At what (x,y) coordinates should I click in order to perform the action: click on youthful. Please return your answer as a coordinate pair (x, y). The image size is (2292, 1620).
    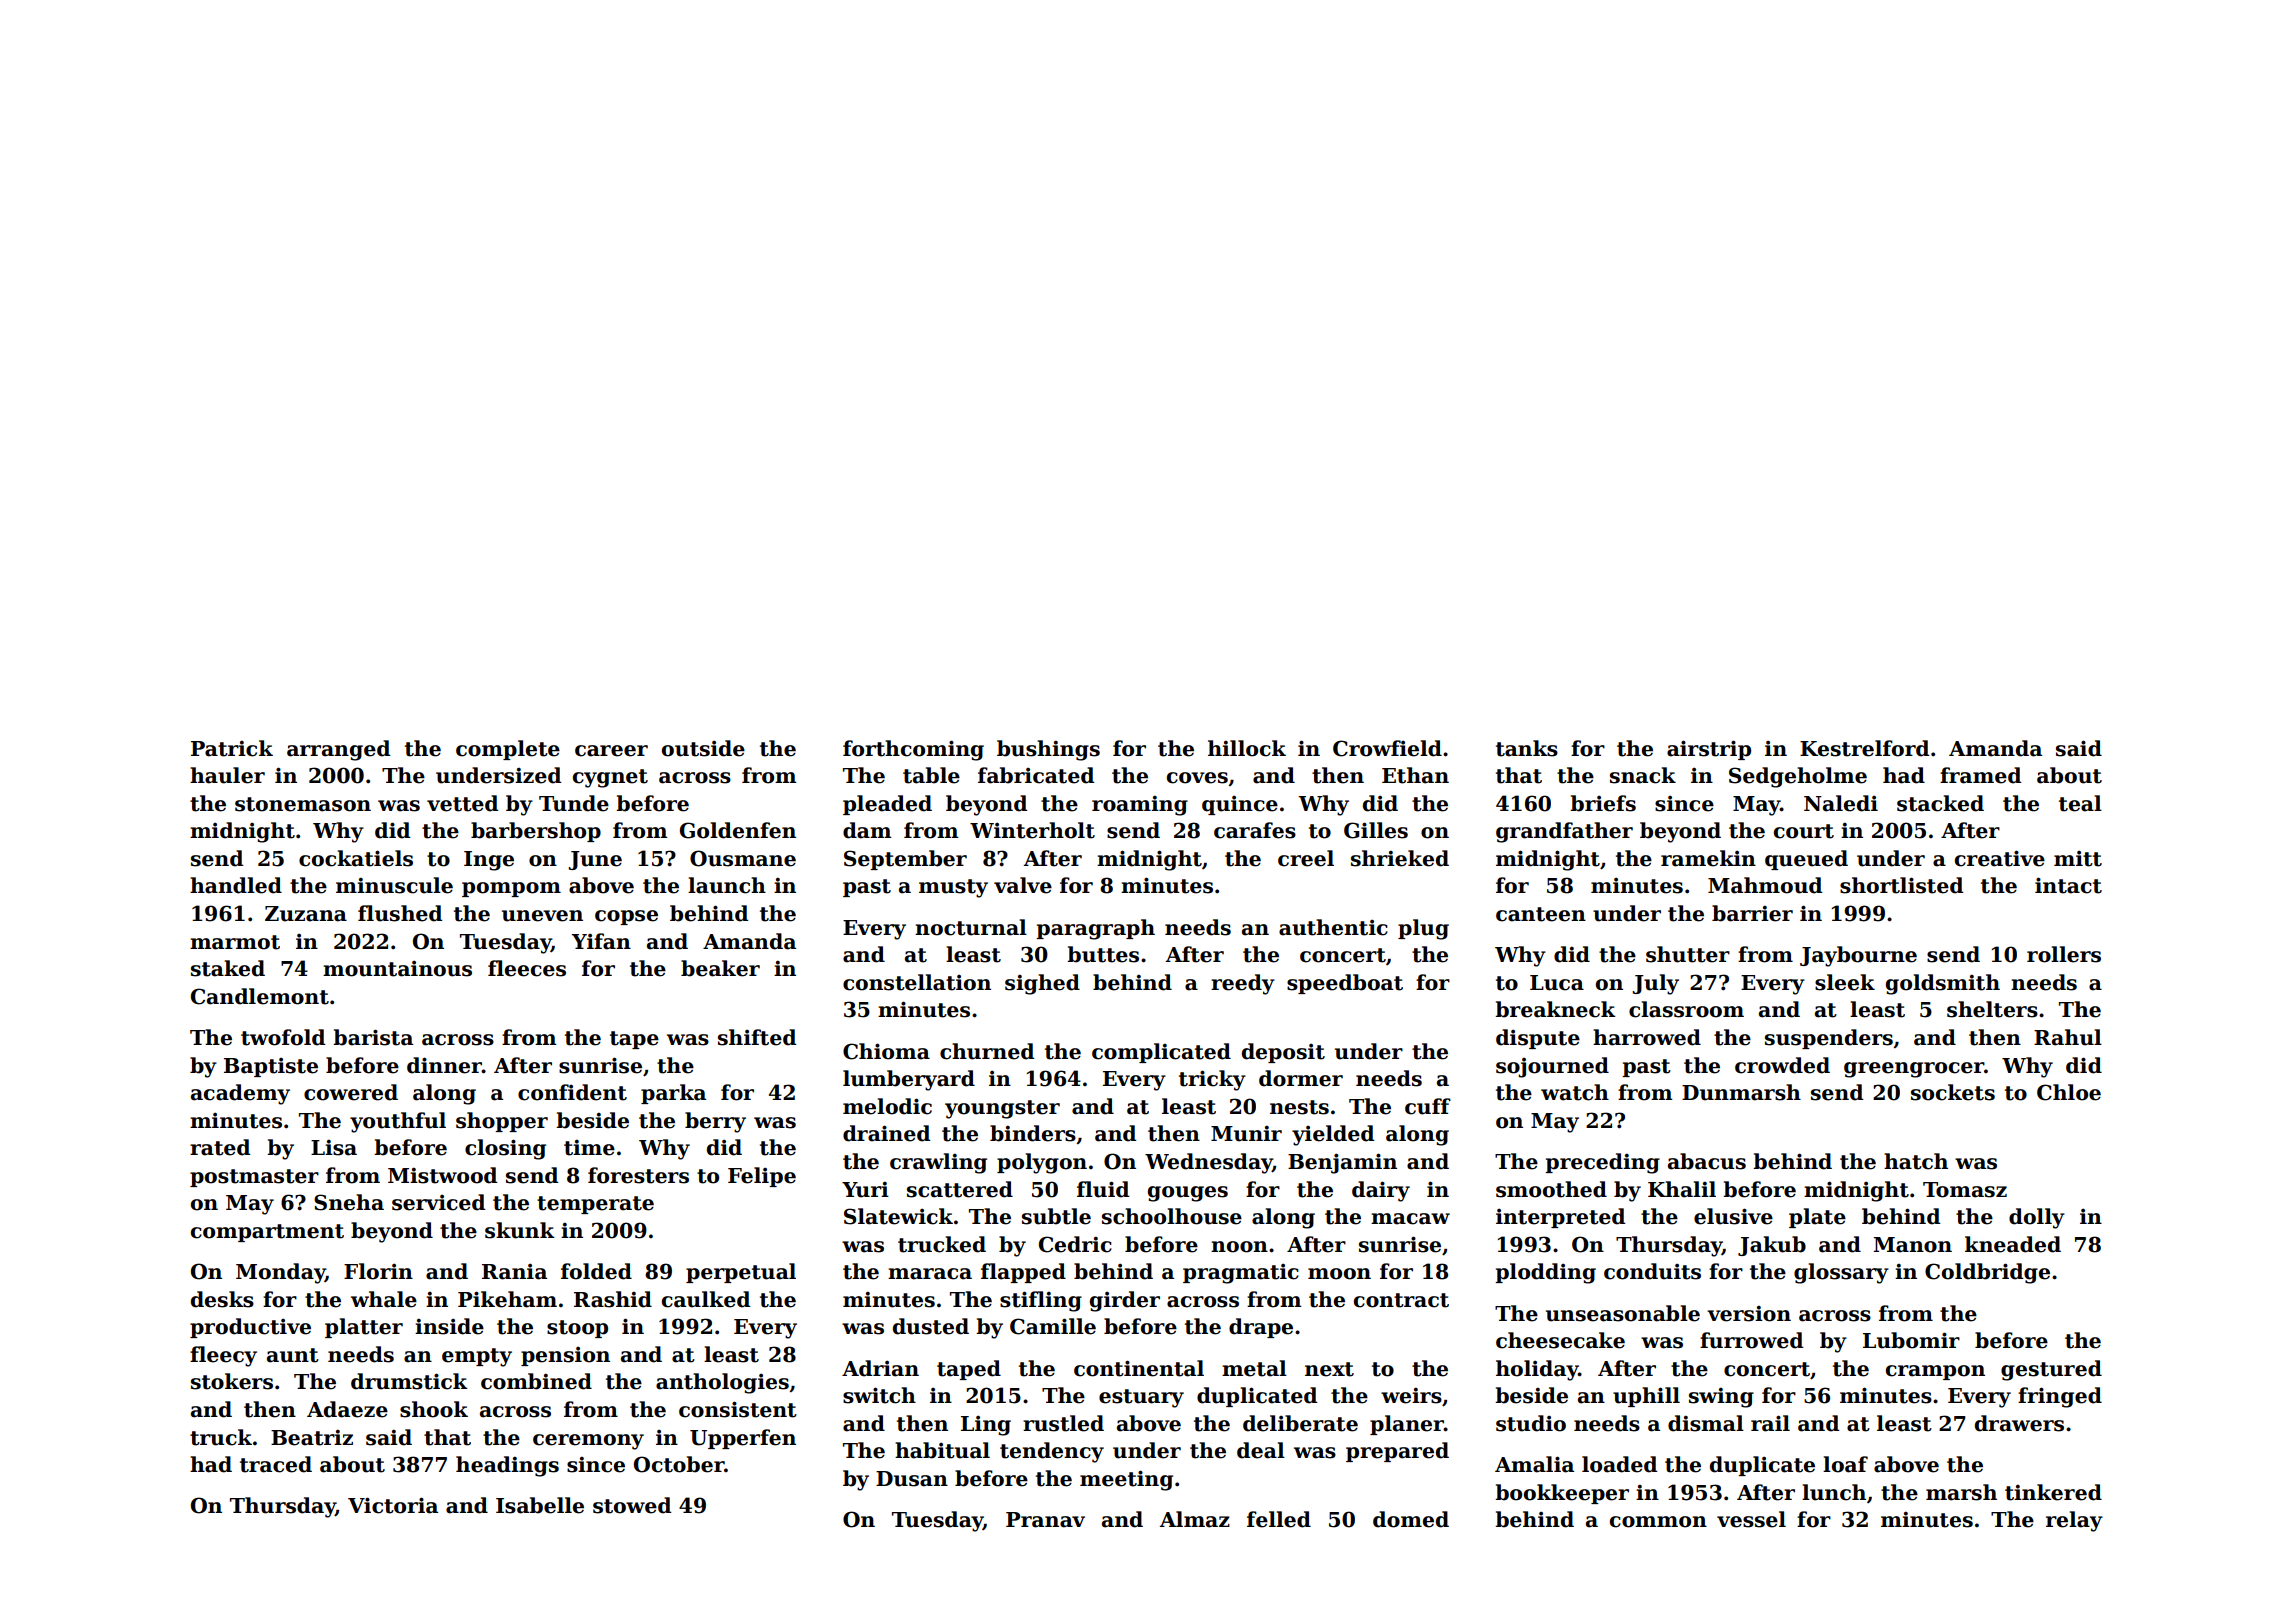
    Looking at the image, I should click on (398, 1122).
